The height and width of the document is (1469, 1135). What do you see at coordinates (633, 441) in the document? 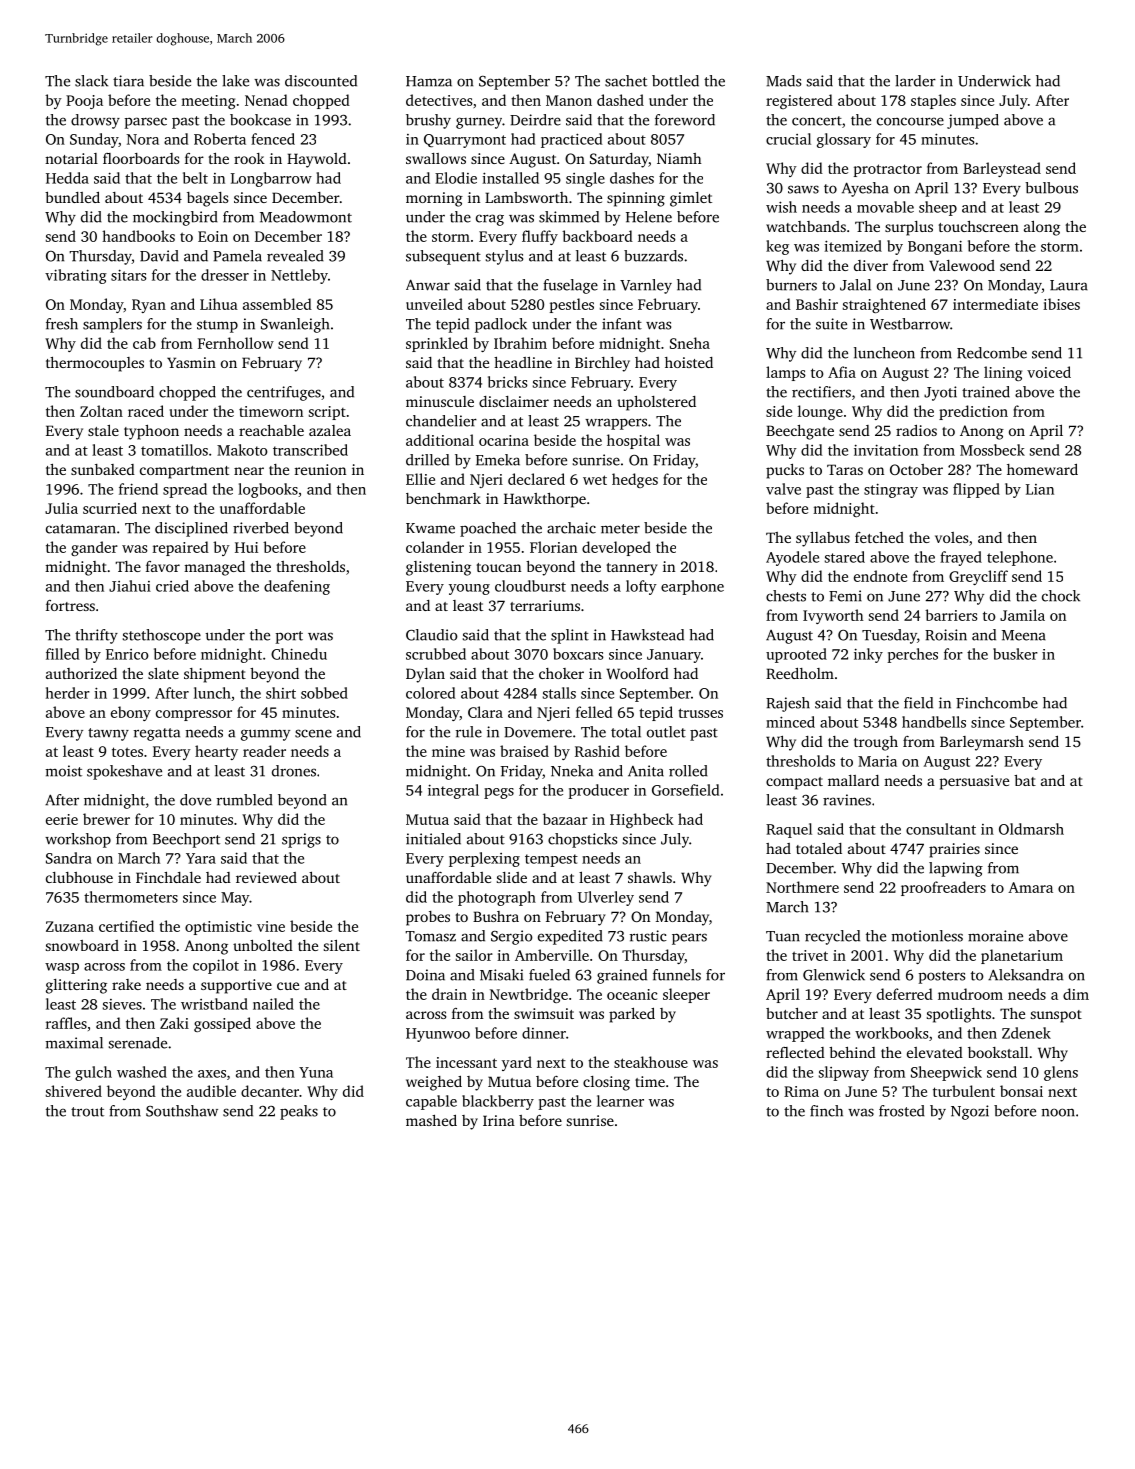
I see `hospital` at bounding box center [633, 441].
